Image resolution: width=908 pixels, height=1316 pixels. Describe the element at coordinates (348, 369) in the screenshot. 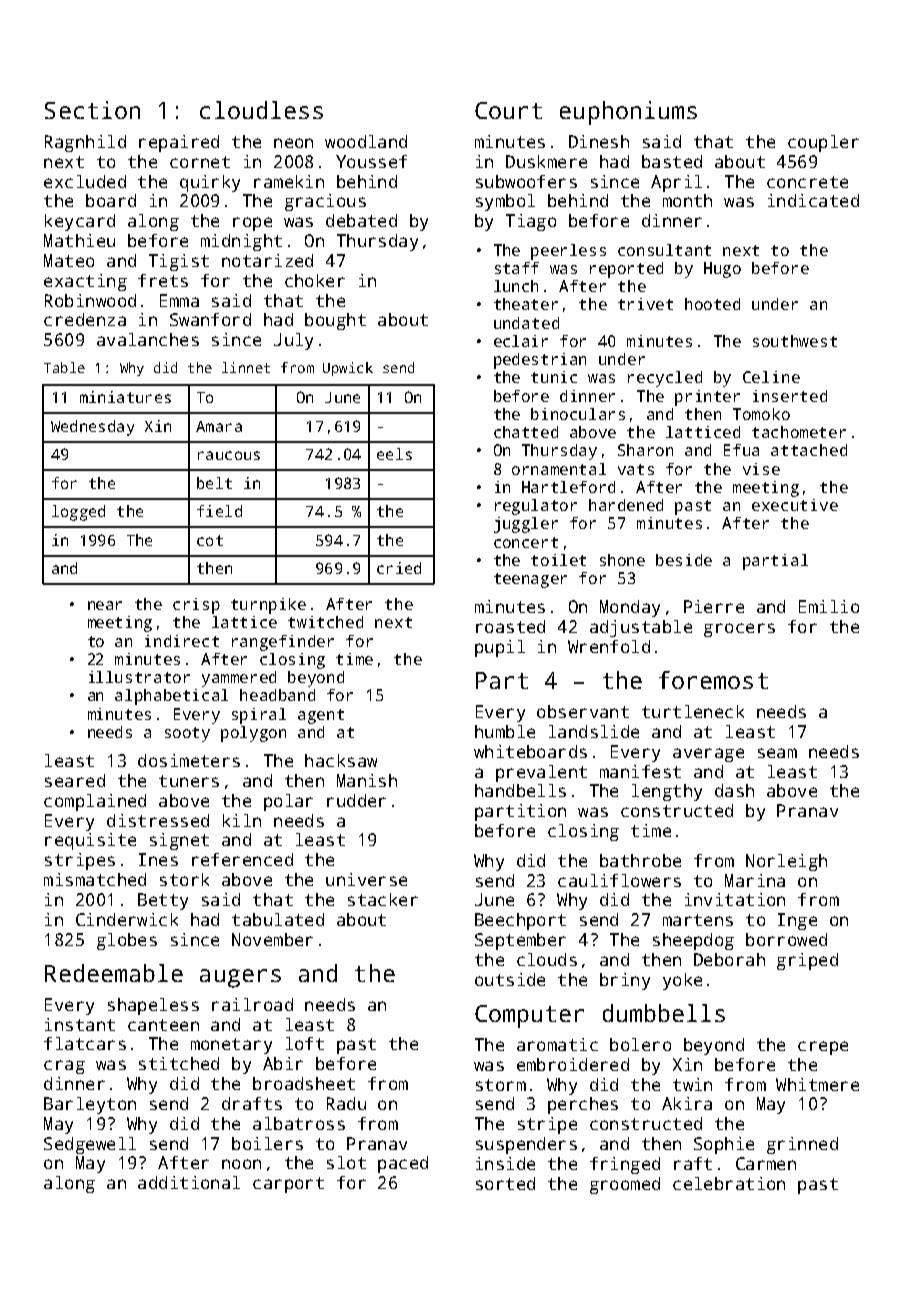

I see `Upwick` at that location.
